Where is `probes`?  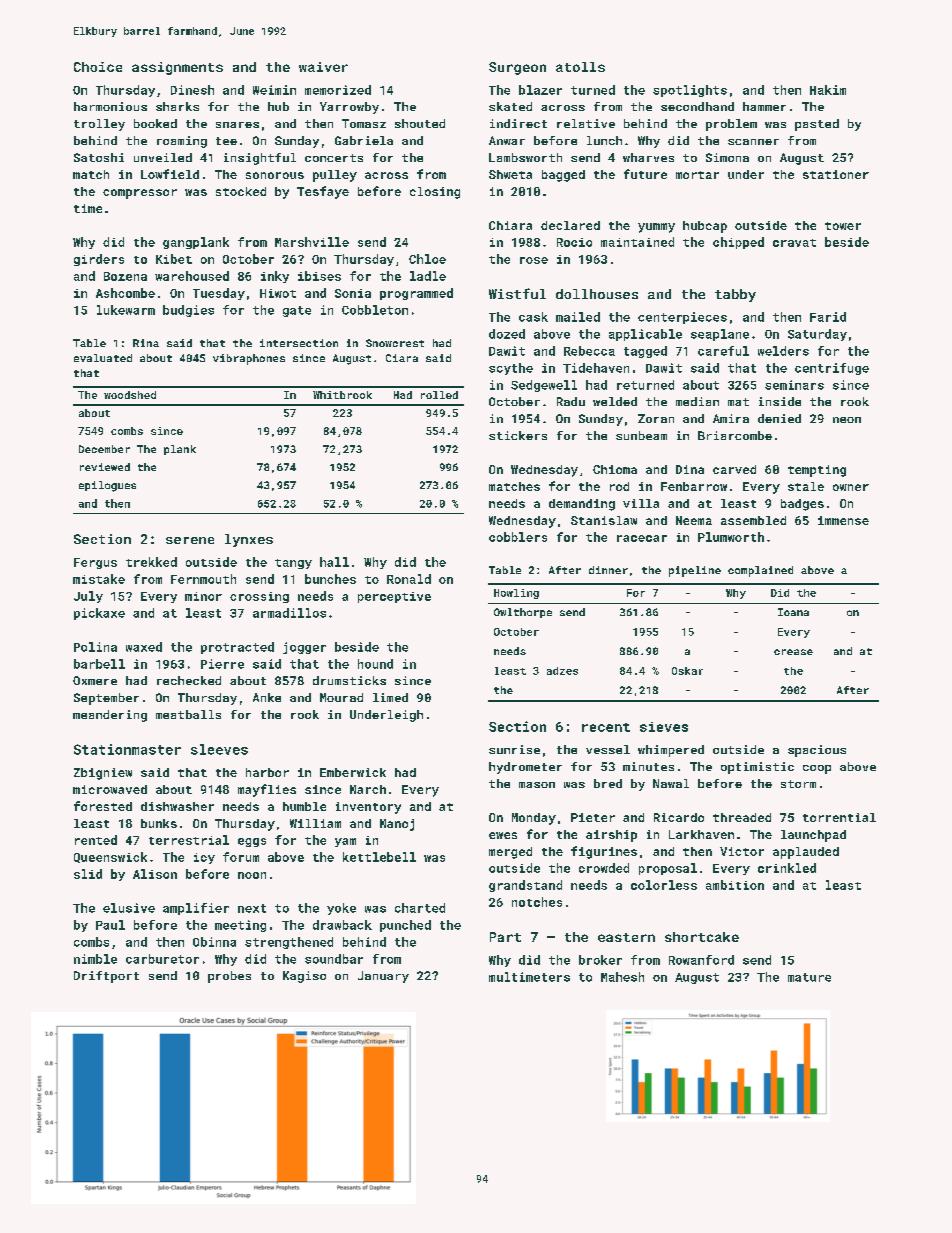 probes is located at coordinates (229, 977).
